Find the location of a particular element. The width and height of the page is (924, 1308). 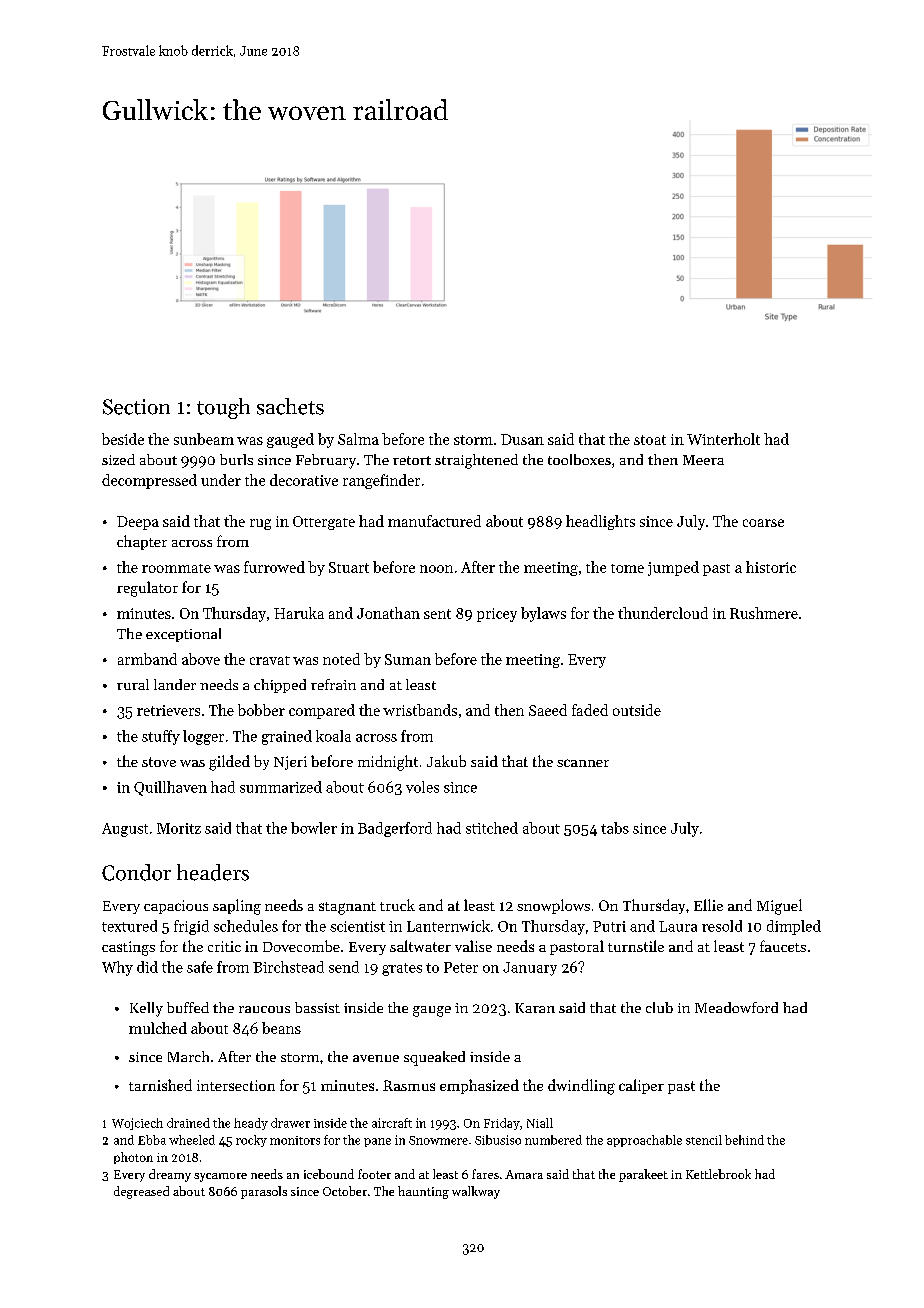

toolboxes is located at coordinates (579, 459).
